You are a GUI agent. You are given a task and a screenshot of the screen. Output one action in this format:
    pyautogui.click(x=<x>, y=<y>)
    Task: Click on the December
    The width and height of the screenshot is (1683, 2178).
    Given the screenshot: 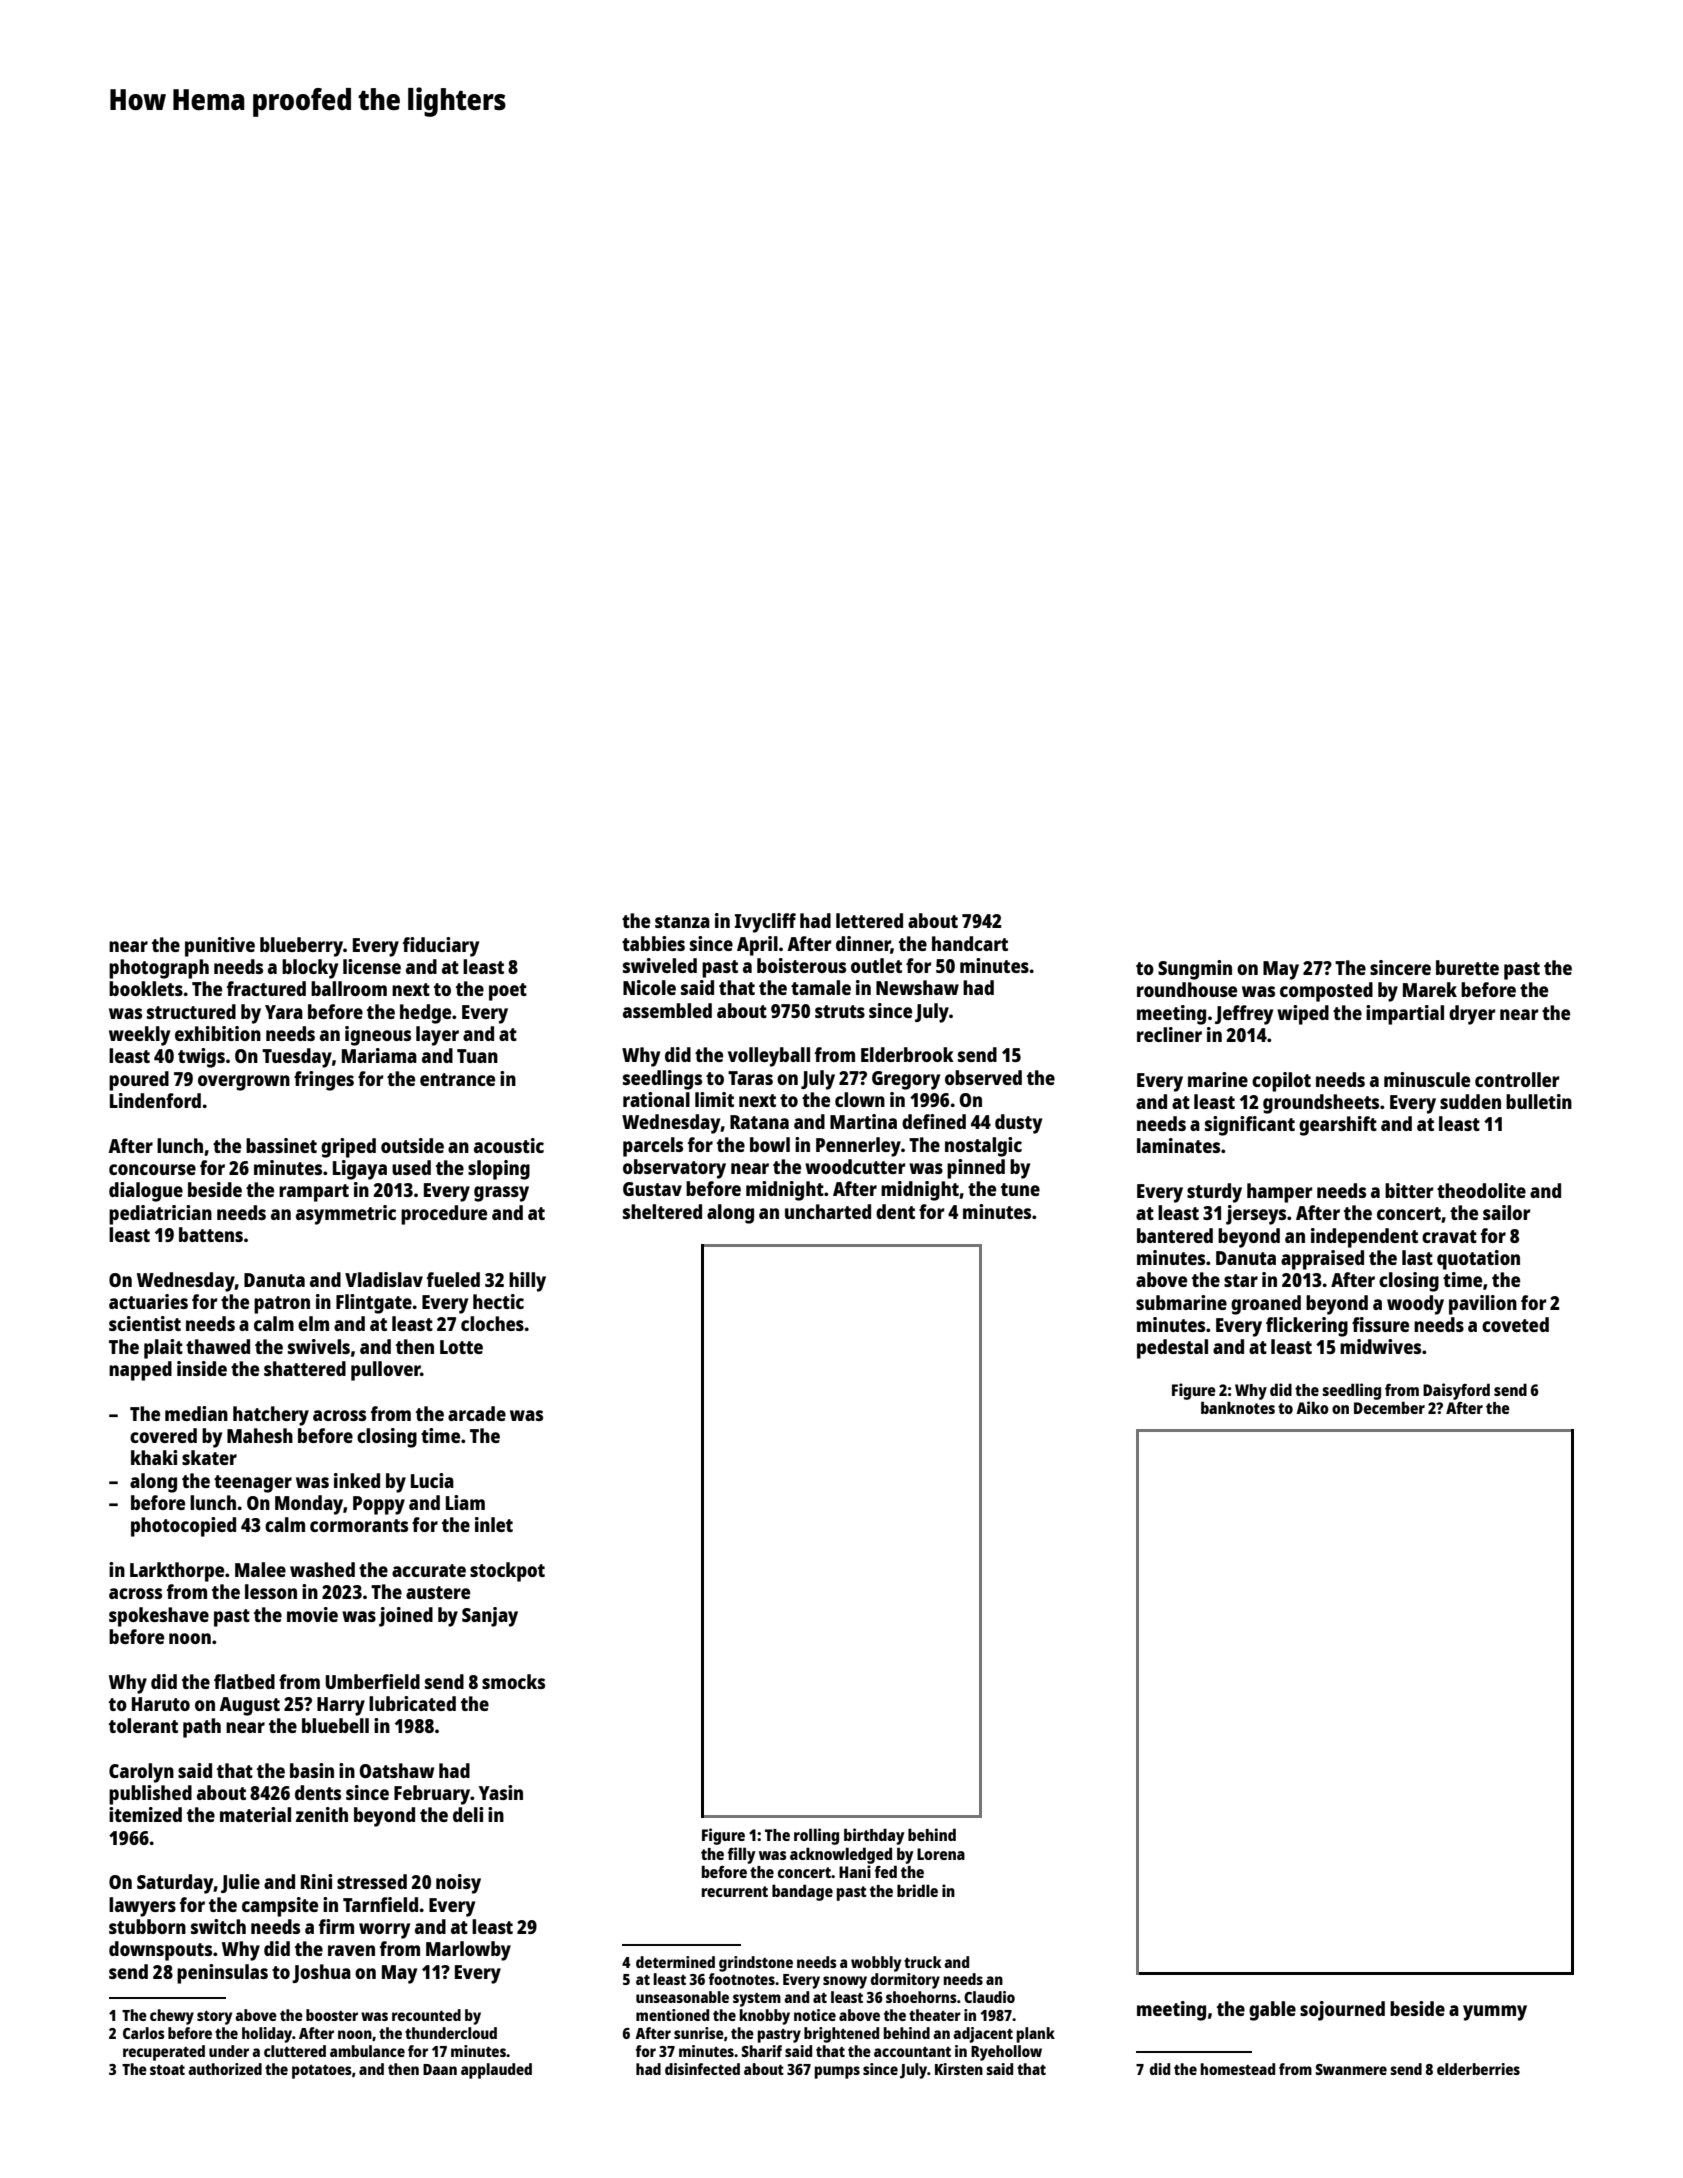 What is the action you would take?
    pyautogui.click(x=1389, y=1407)
